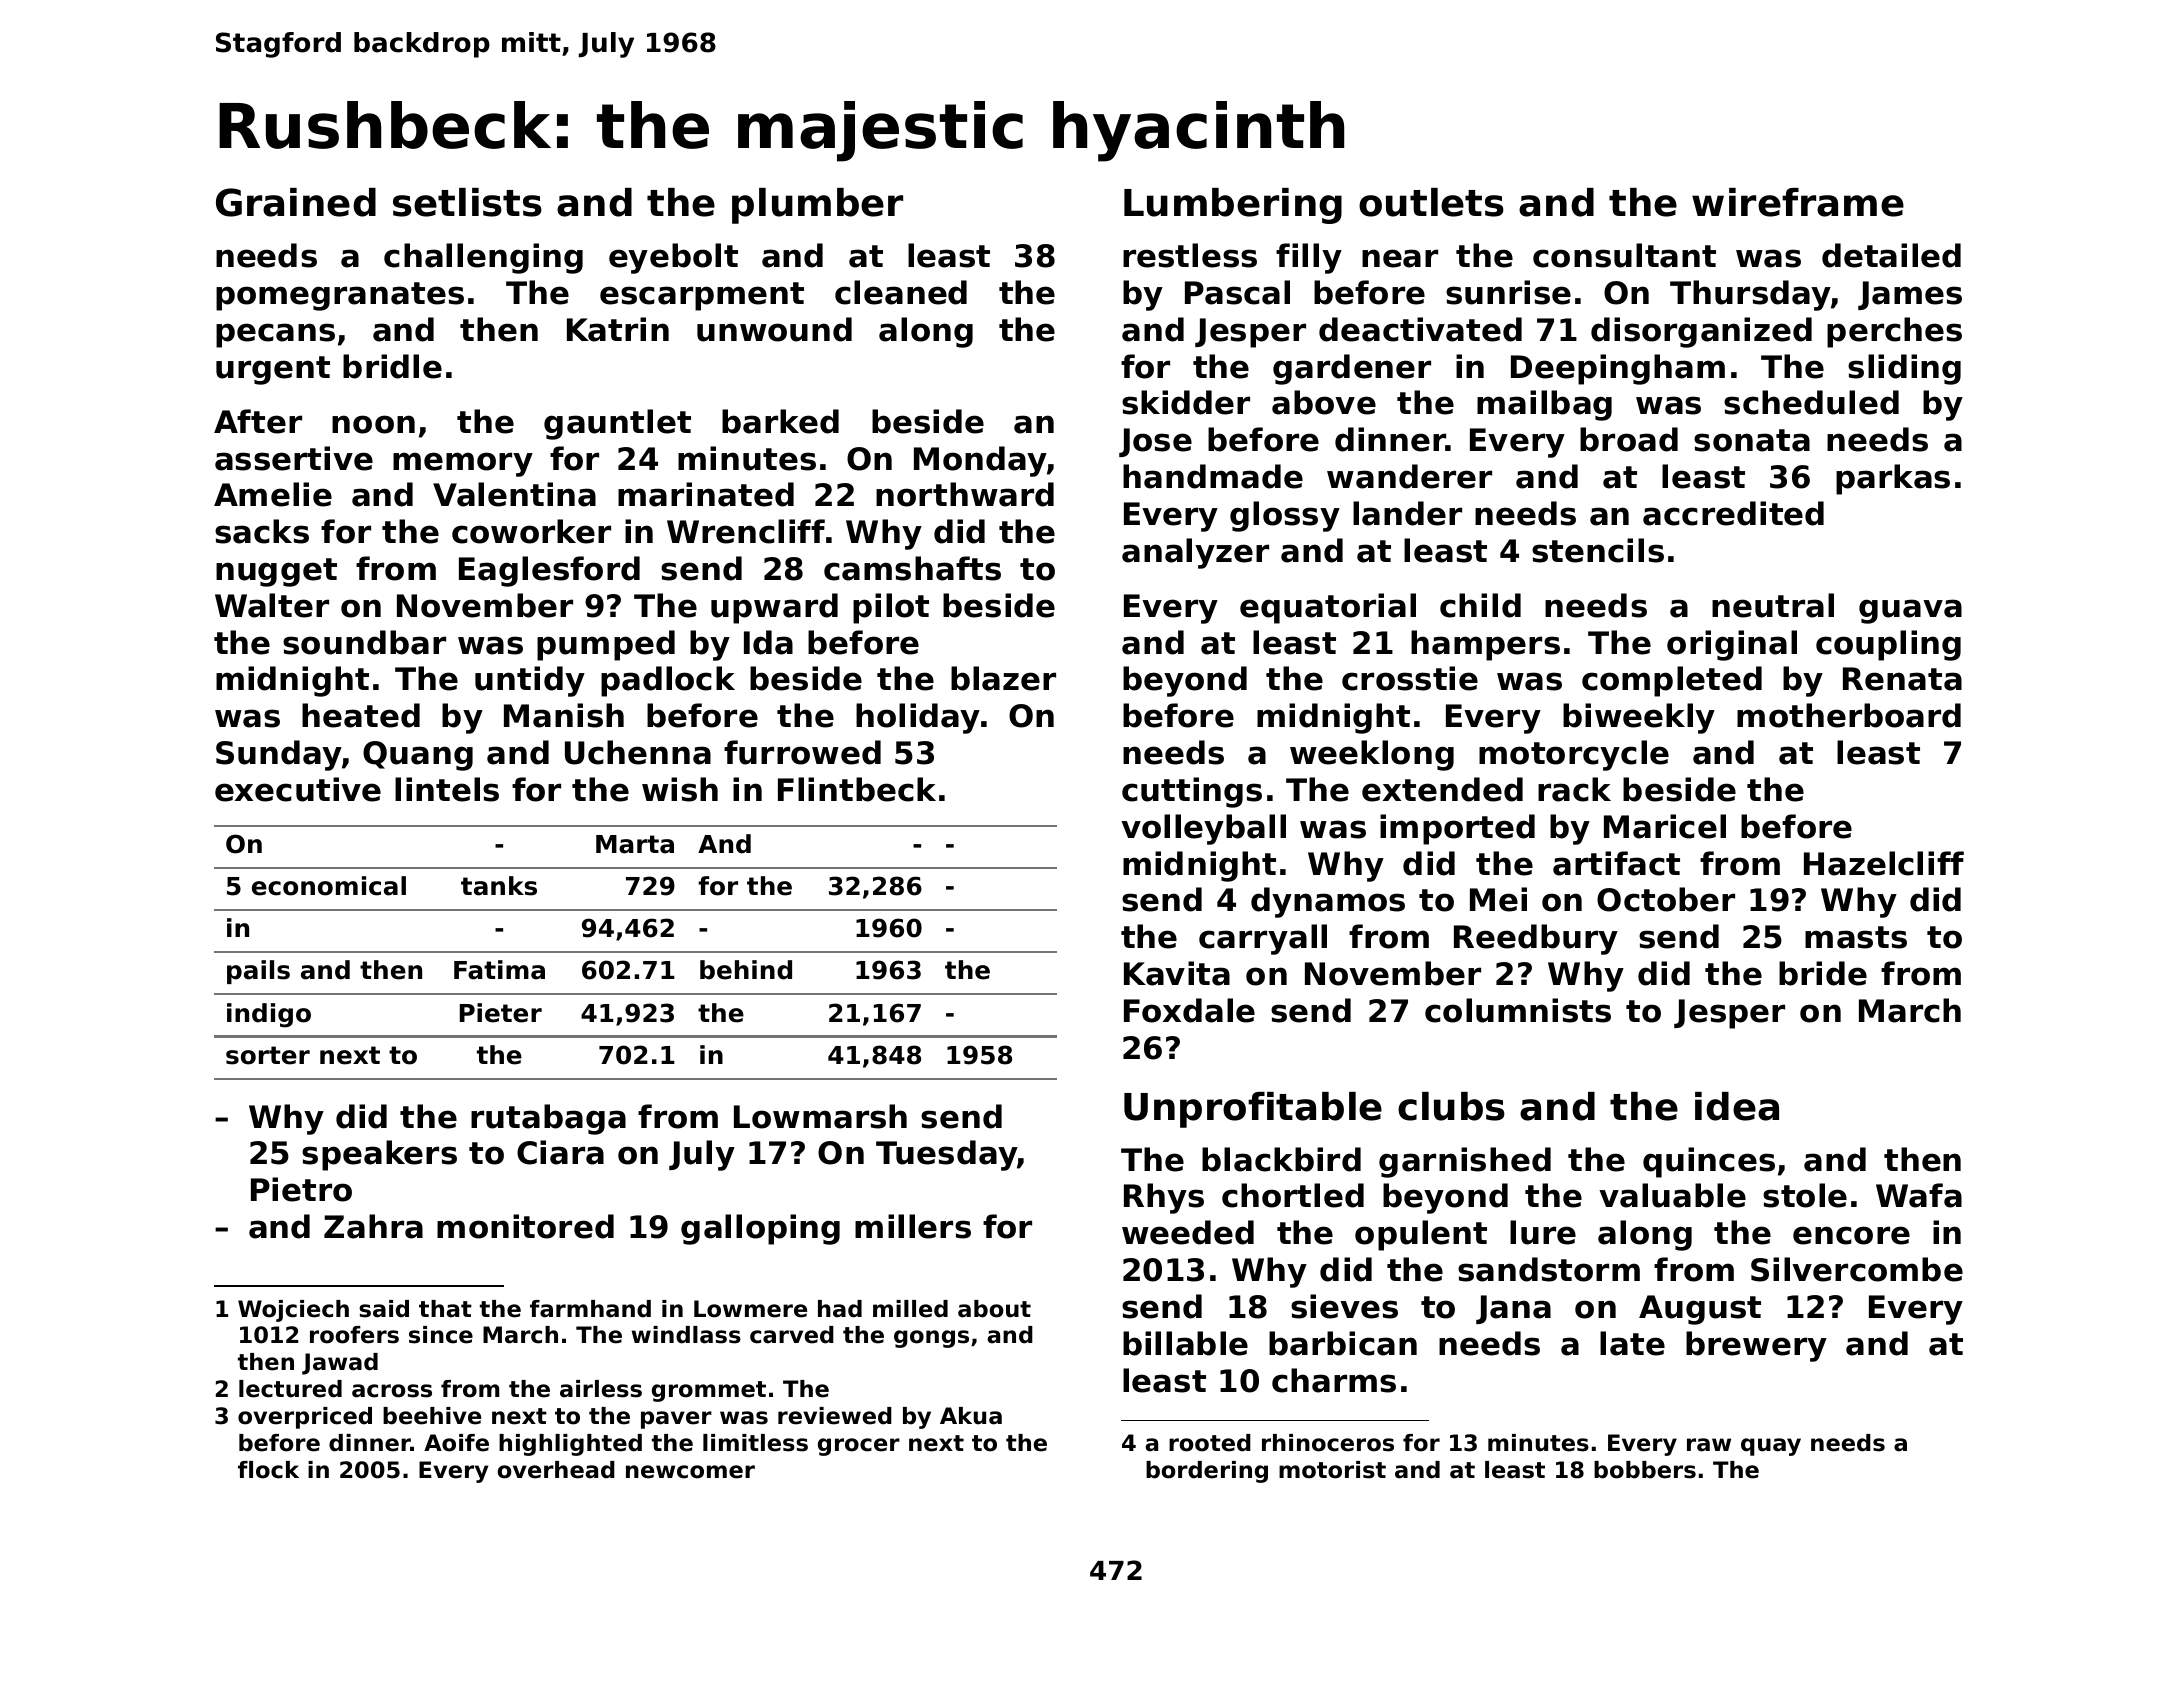 The width and height of the screenshot is (2178, 1683). I want to click on parkas, so click(1893, 479).
